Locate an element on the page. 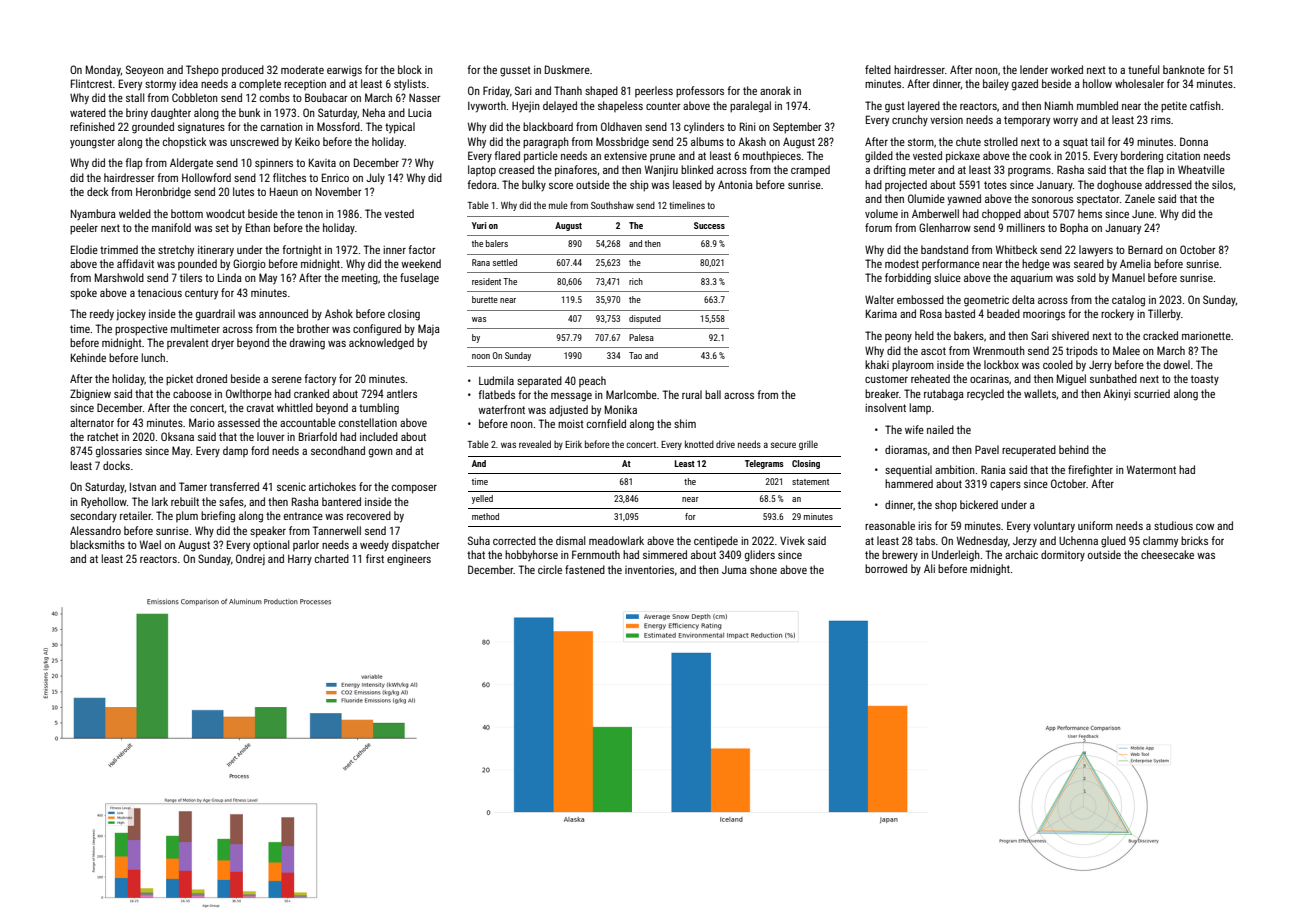 Image resolution: width=1308 pixels, height=924 pixels. lender is located at coordinates (1034, 69).
